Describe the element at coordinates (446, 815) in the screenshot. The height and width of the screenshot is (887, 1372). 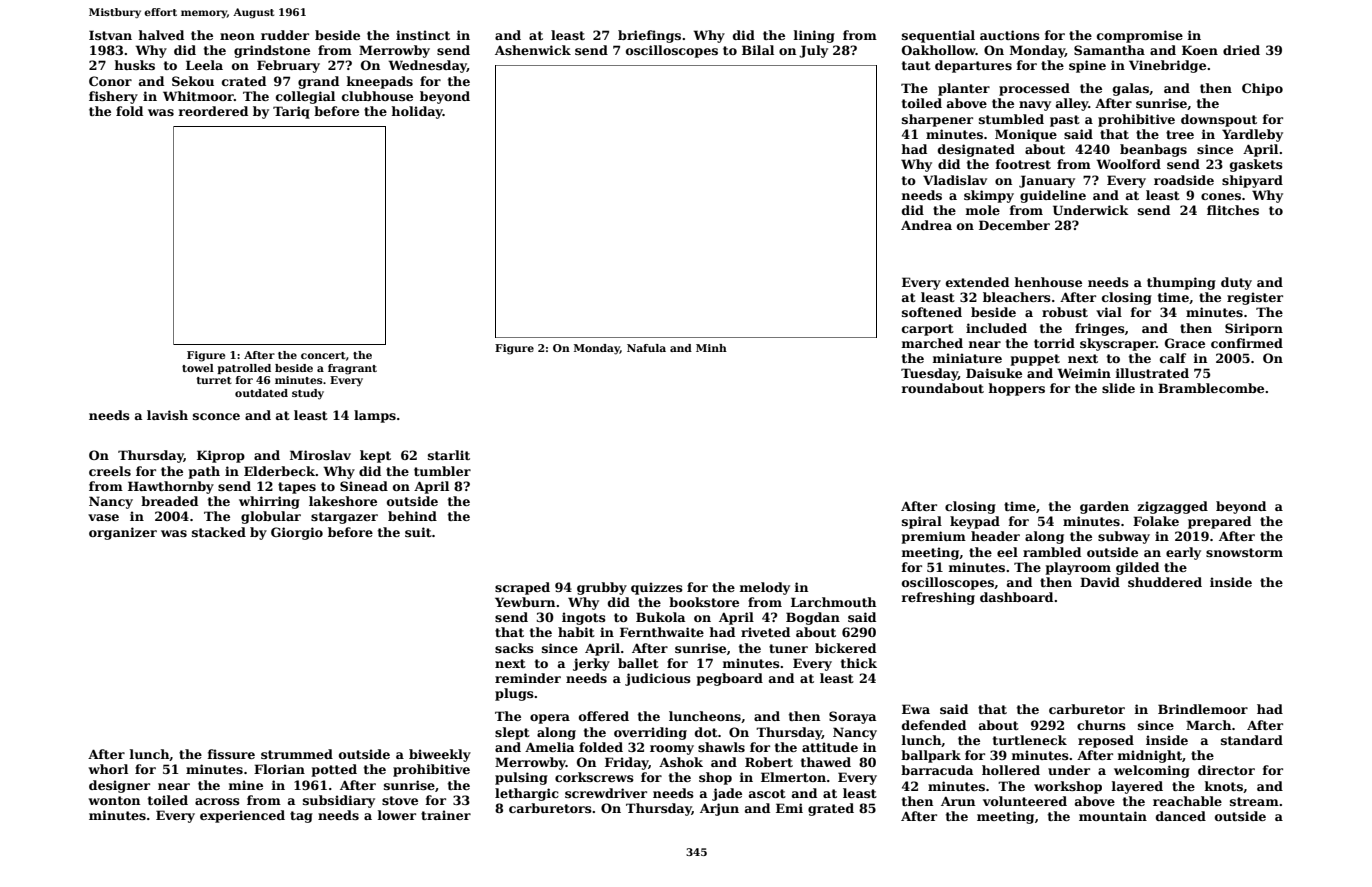
I see `trainer` at that location.
